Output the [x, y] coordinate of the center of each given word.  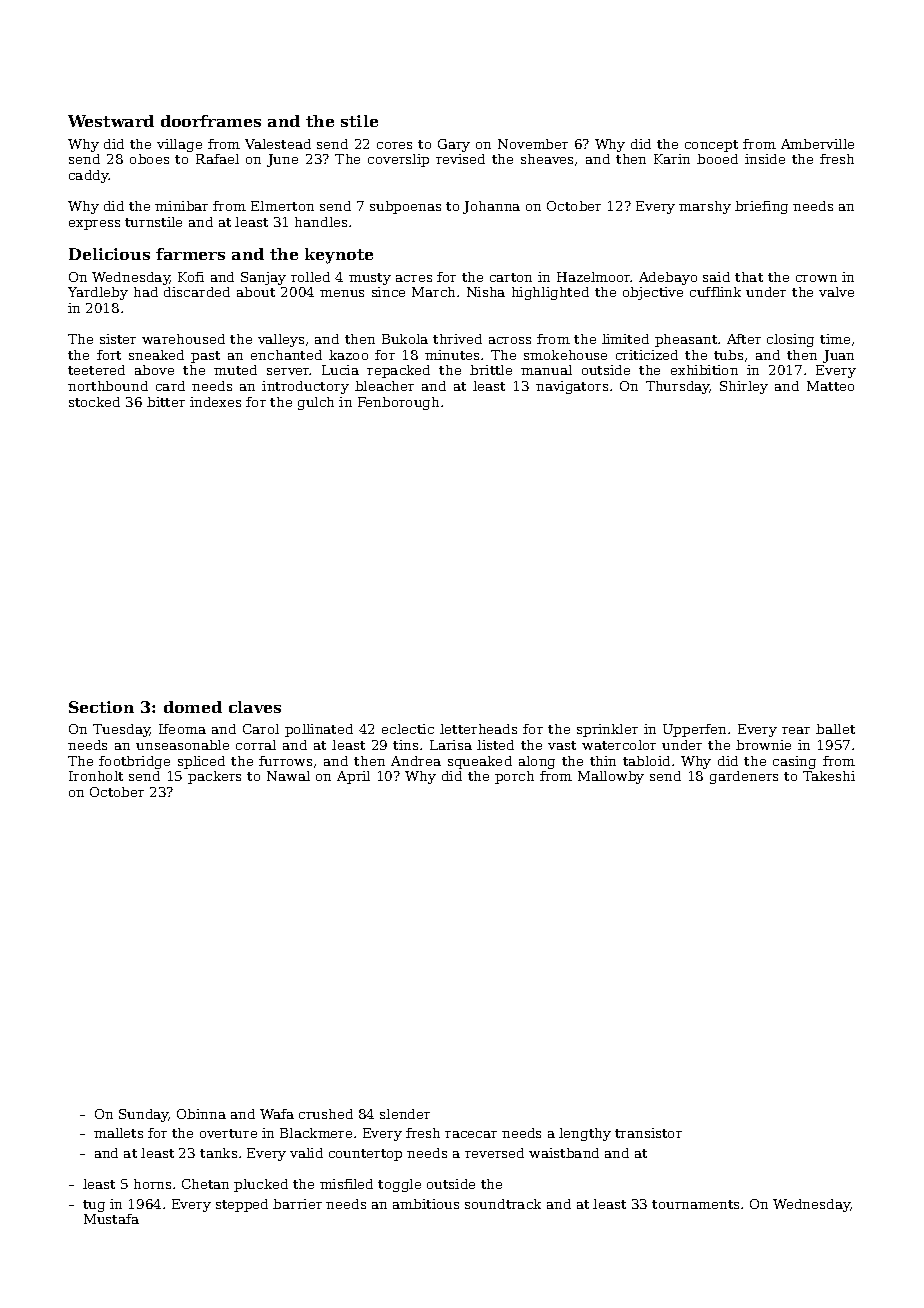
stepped [242, 1205]
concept [711, 146]
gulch [316, 403]
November [533, 144]
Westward [111, 121]
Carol [261, 729]
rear [796, 730]
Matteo [830, 386]
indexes [215, 402]
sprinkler [607, 730]
